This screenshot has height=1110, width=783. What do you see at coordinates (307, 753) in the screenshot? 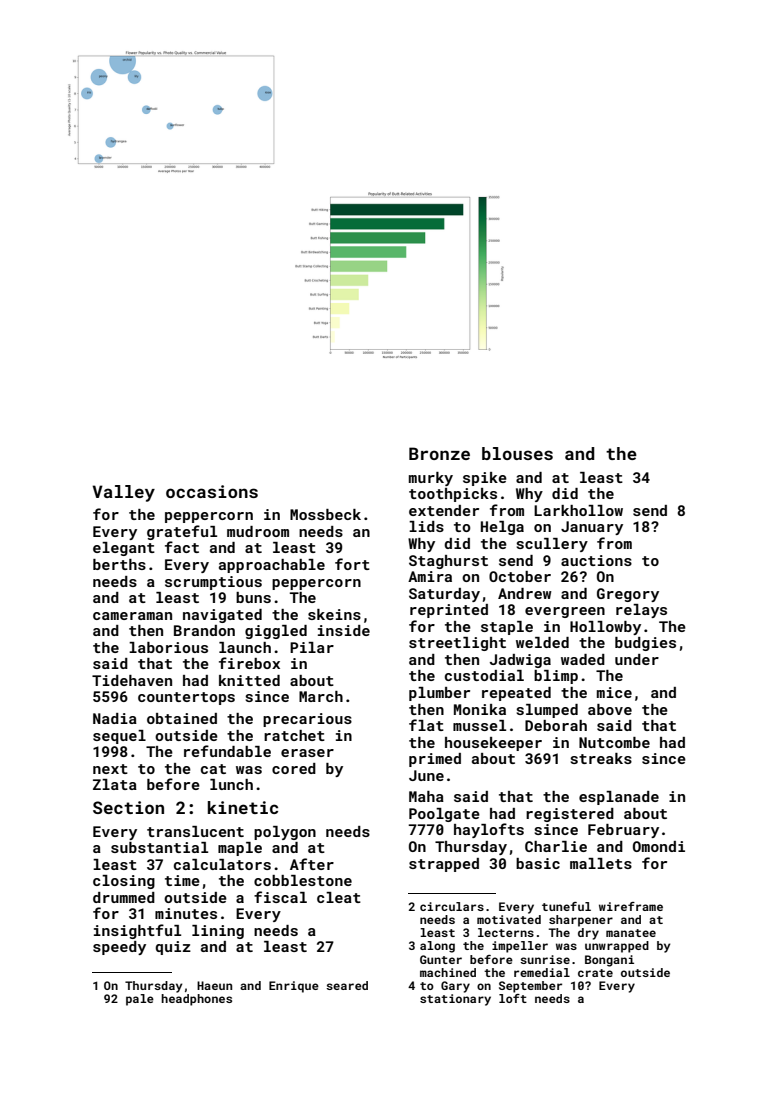
I see `eraser` at bounding box center [307, 753].
